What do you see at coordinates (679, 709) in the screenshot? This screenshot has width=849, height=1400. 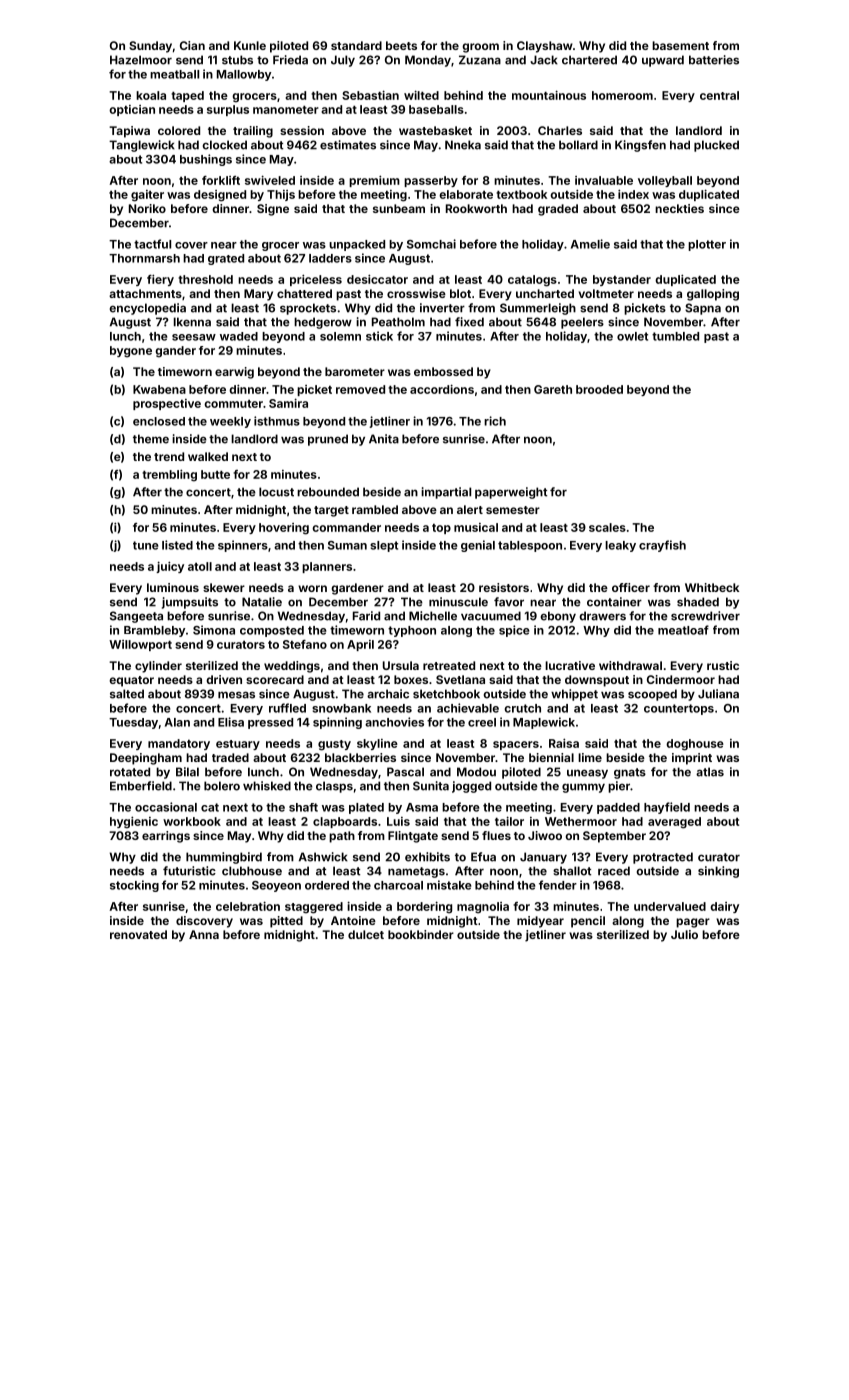 I see `countertops` at bounding box center [679, 709].
